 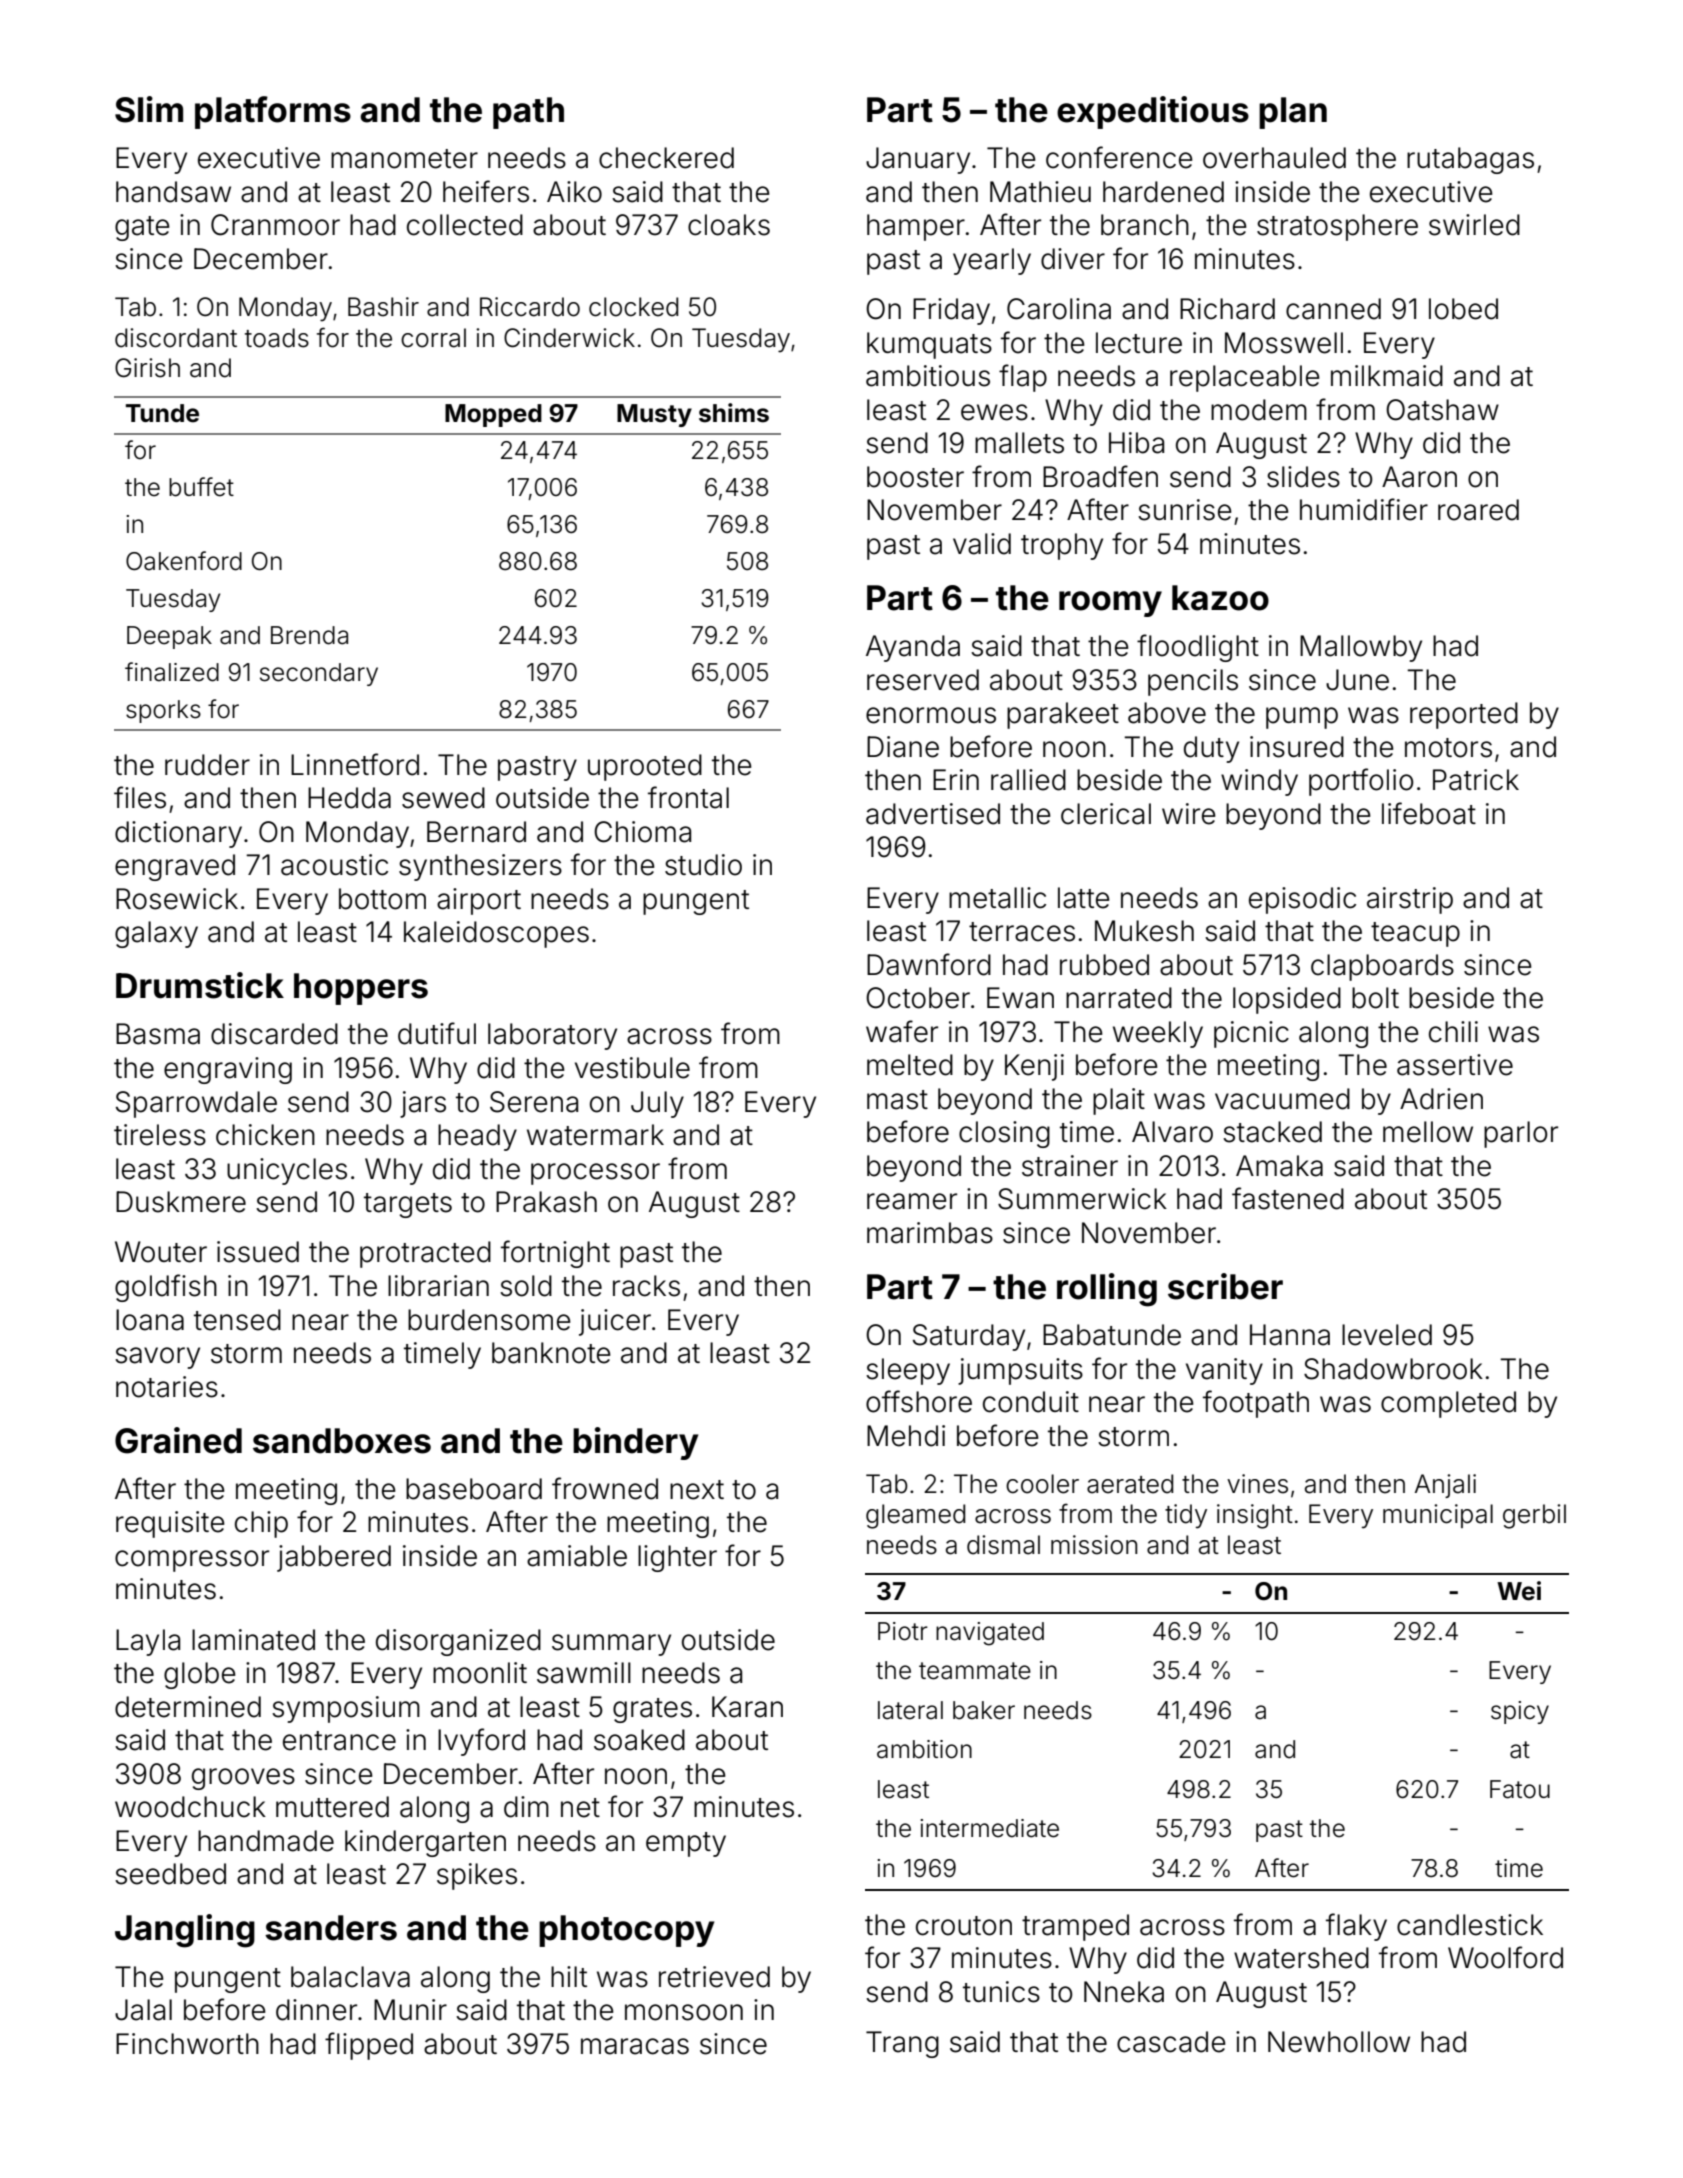 What do you see at coordinates (684, 2012) in the page?
I see `monsoon` at bounding box center [684, 2012].
